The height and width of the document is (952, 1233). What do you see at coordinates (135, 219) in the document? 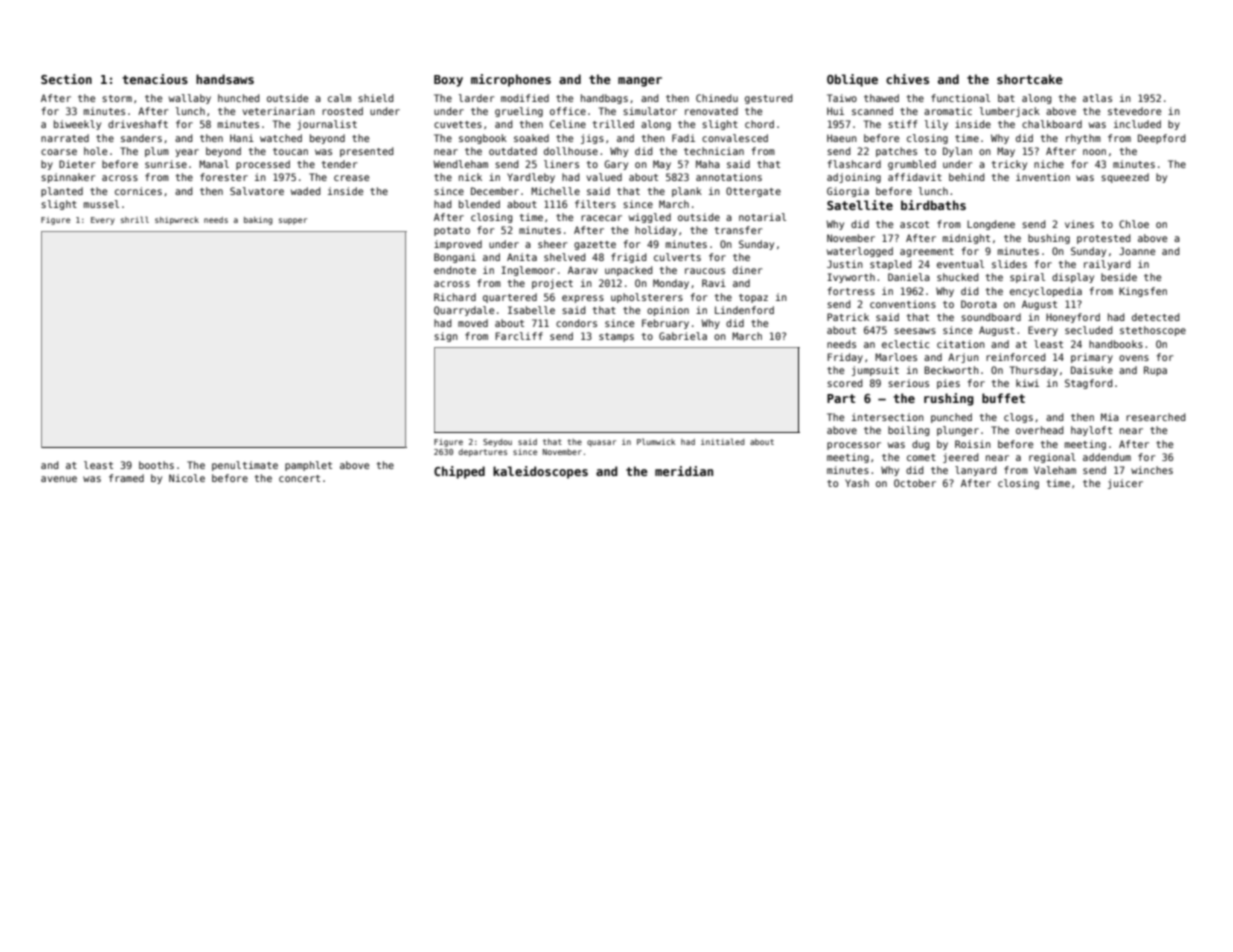
I see `shrill` at bounding box center [135, 219].
